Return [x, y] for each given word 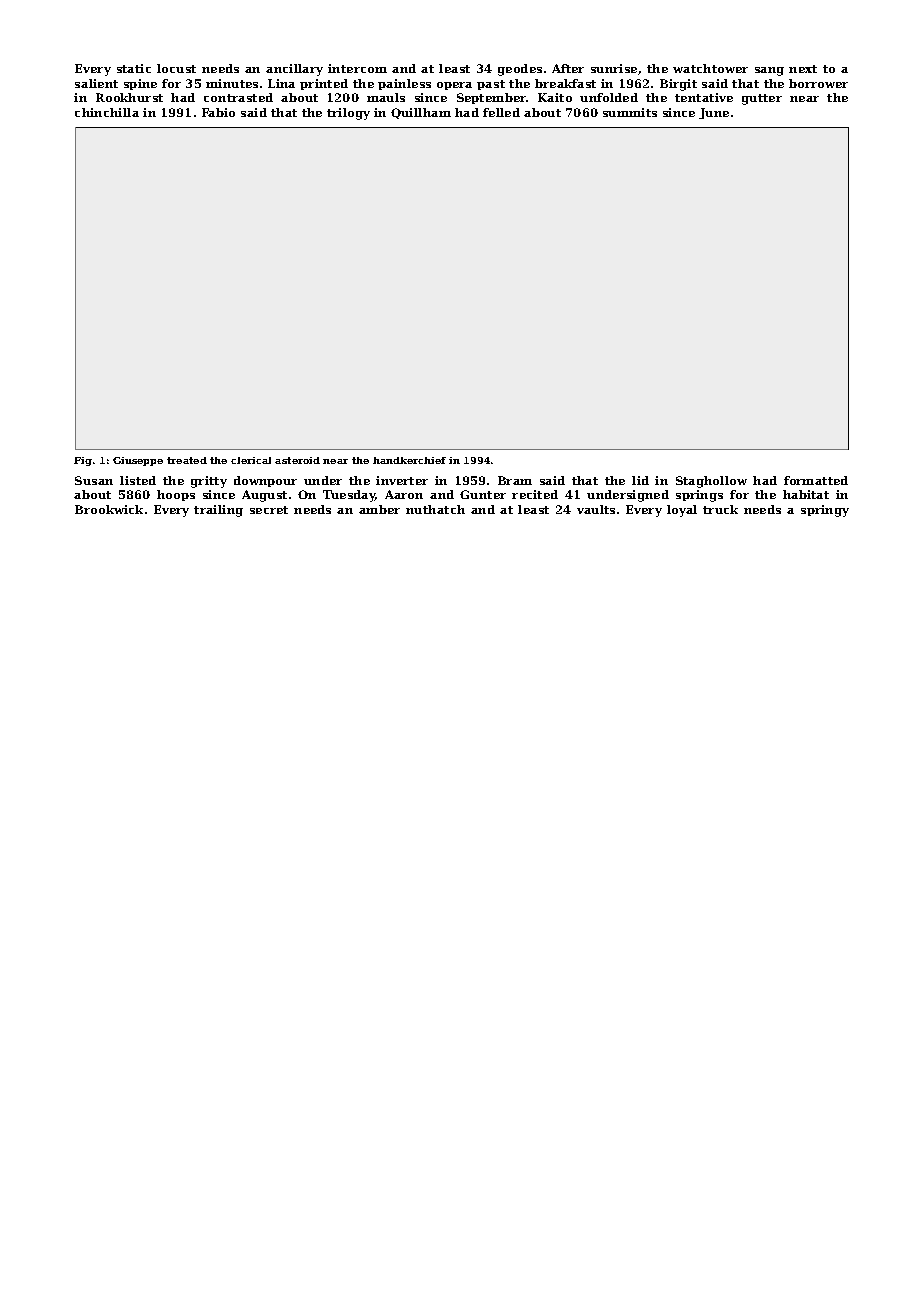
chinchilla [107, 112]
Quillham [421, 113]
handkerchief [409, 460]
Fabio [218, 112]
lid [640, 480]
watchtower [710, 68]
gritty [209, 482]
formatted [816, 480]
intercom [357, 68]
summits [630, 112]
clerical [251, 460]
